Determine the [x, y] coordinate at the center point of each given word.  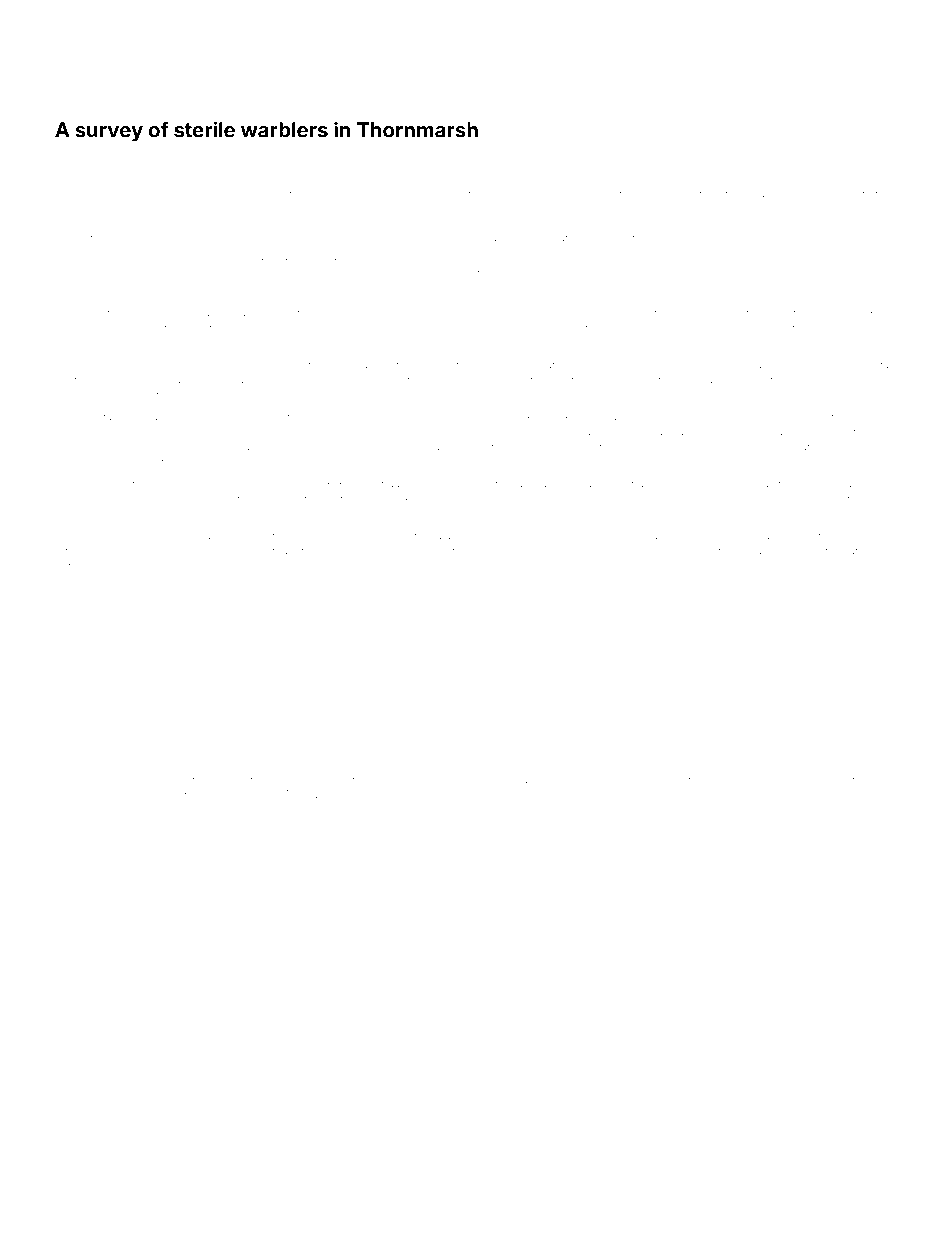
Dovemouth [272, 757]
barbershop [868, 484]
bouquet [153, 157]
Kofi [360, 155]
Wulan [100, 461]
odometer [585, 380]
